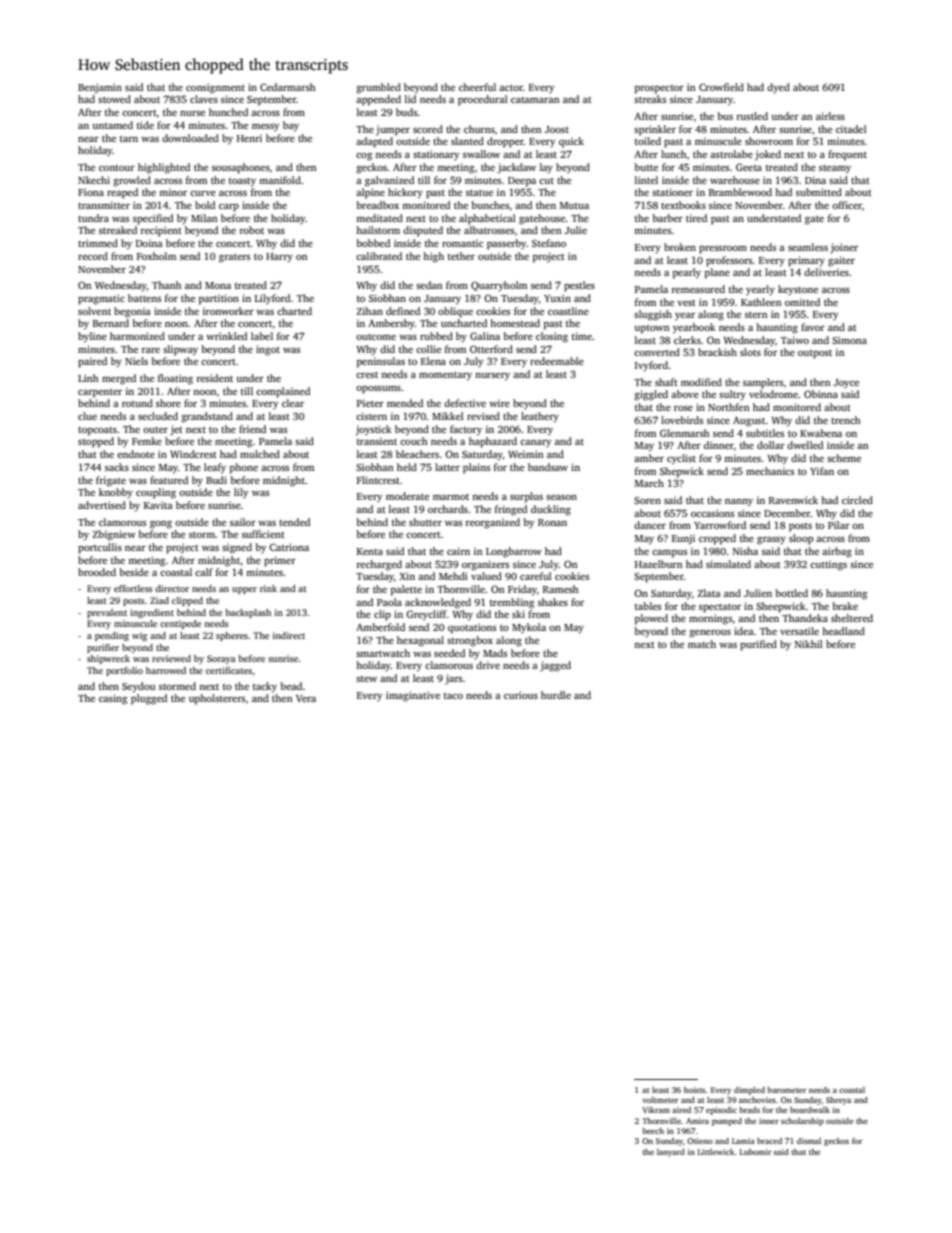  What do you see at coordinates (215, 88) in the screenshot?
I see `consignment` at bounding box center [215, 88].
